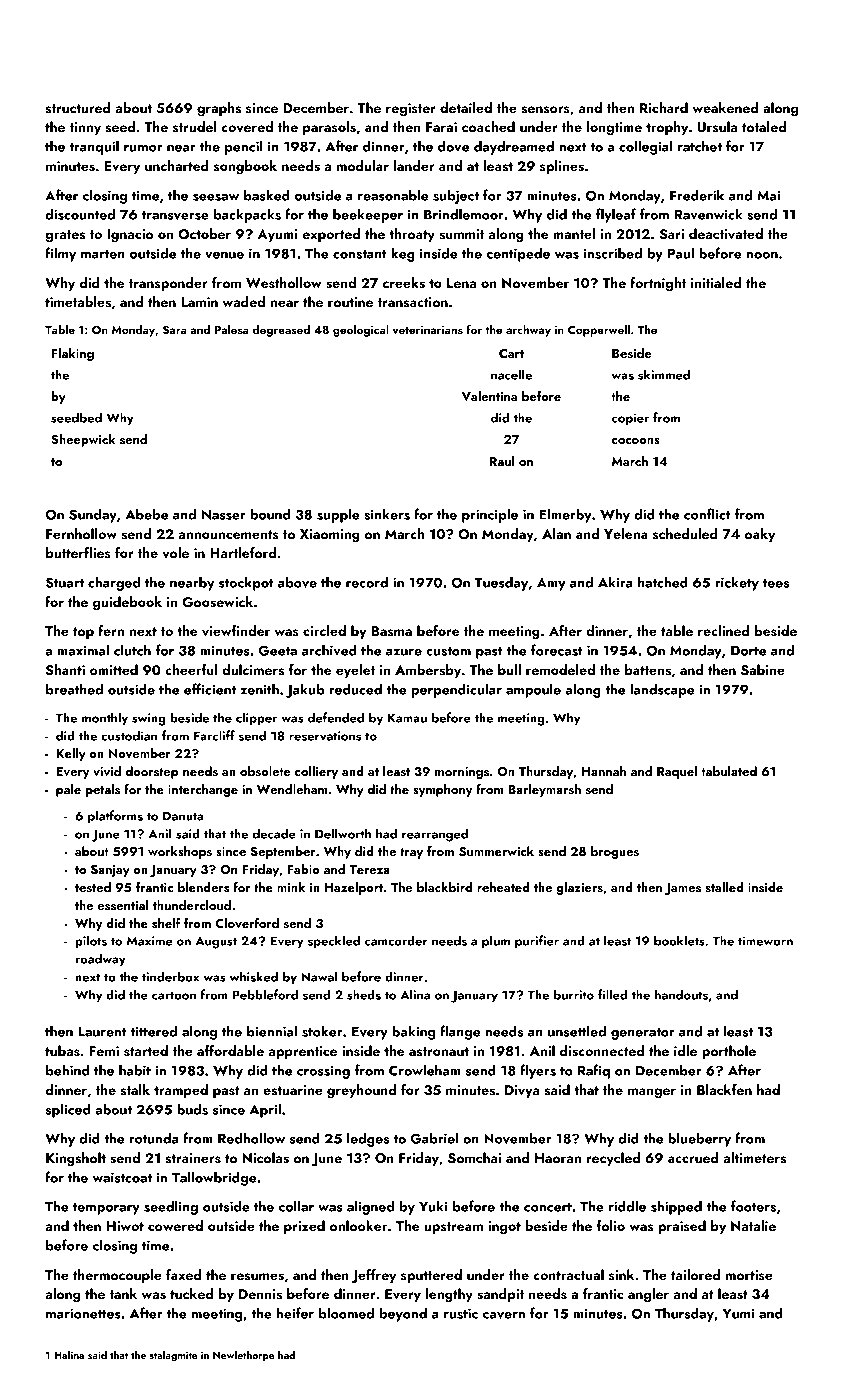 This document has height=1400, width=849. Describe the element at coordinates (700, 146) in the document. I see `ratchet` at that location.
